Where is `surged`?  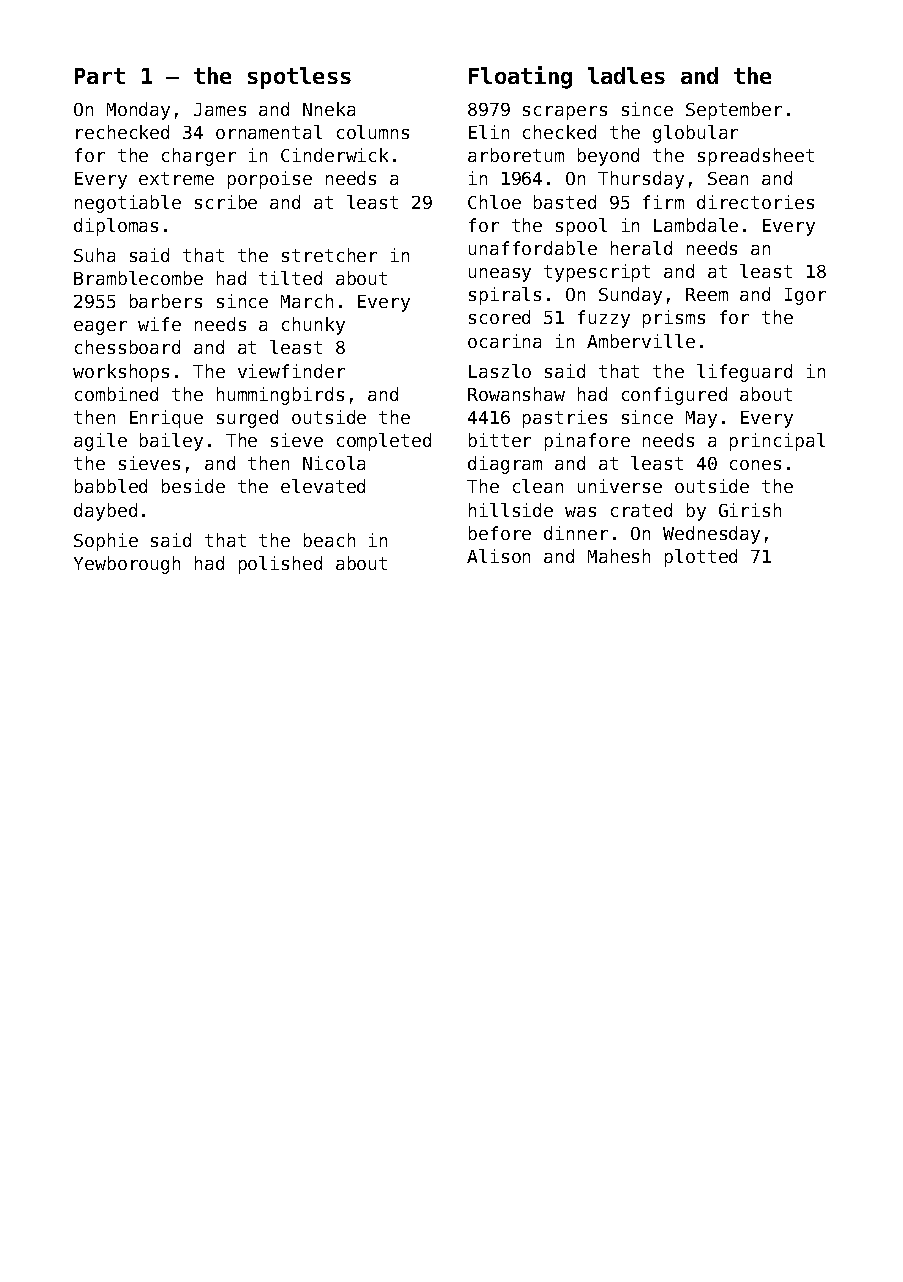
surged is located at coordinates (247, 419).
